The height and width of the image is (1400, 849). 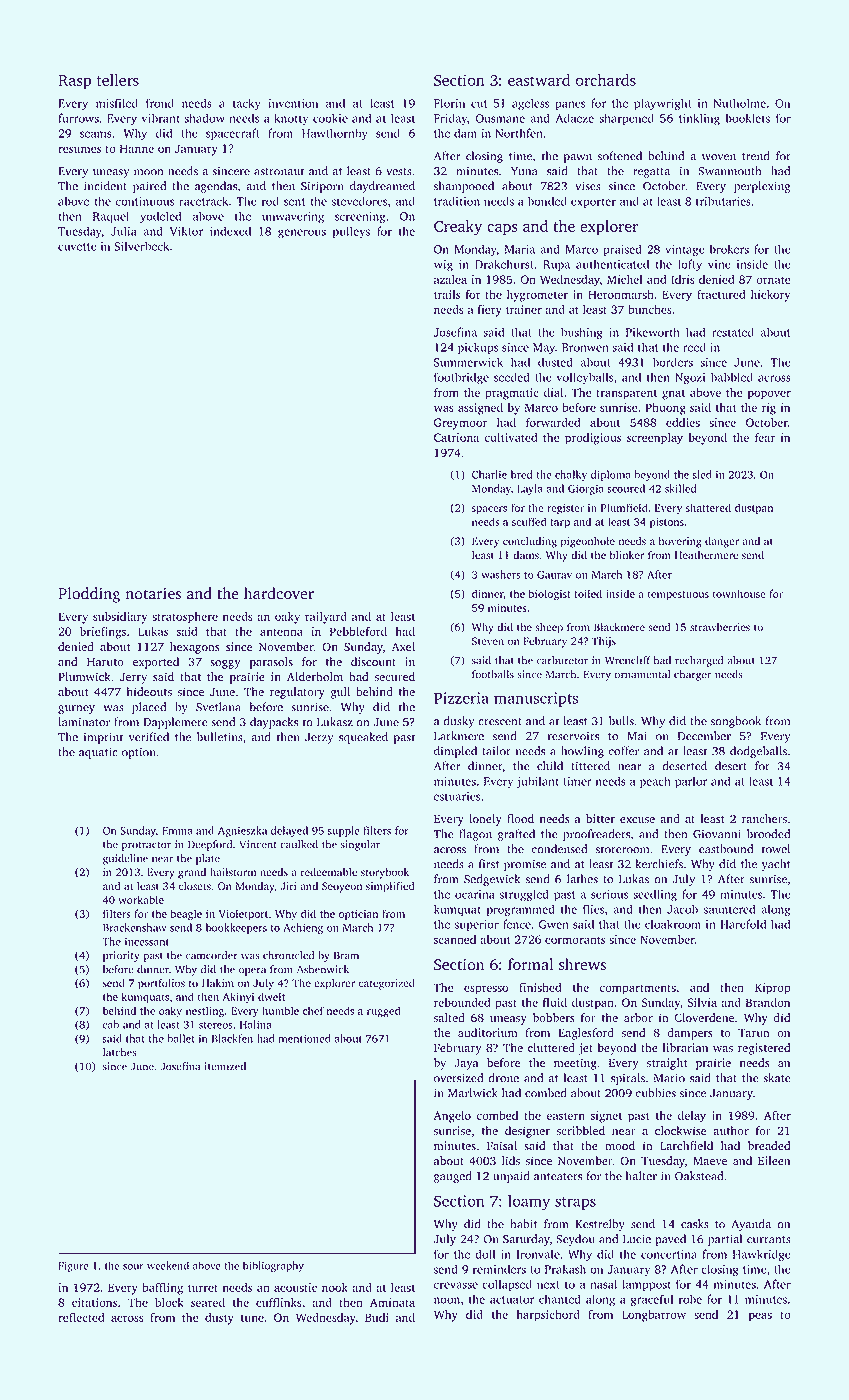 What do you see at coordinates (73, 1267) in the image?
I see `Figure` at bounding box center [73, 1267].
